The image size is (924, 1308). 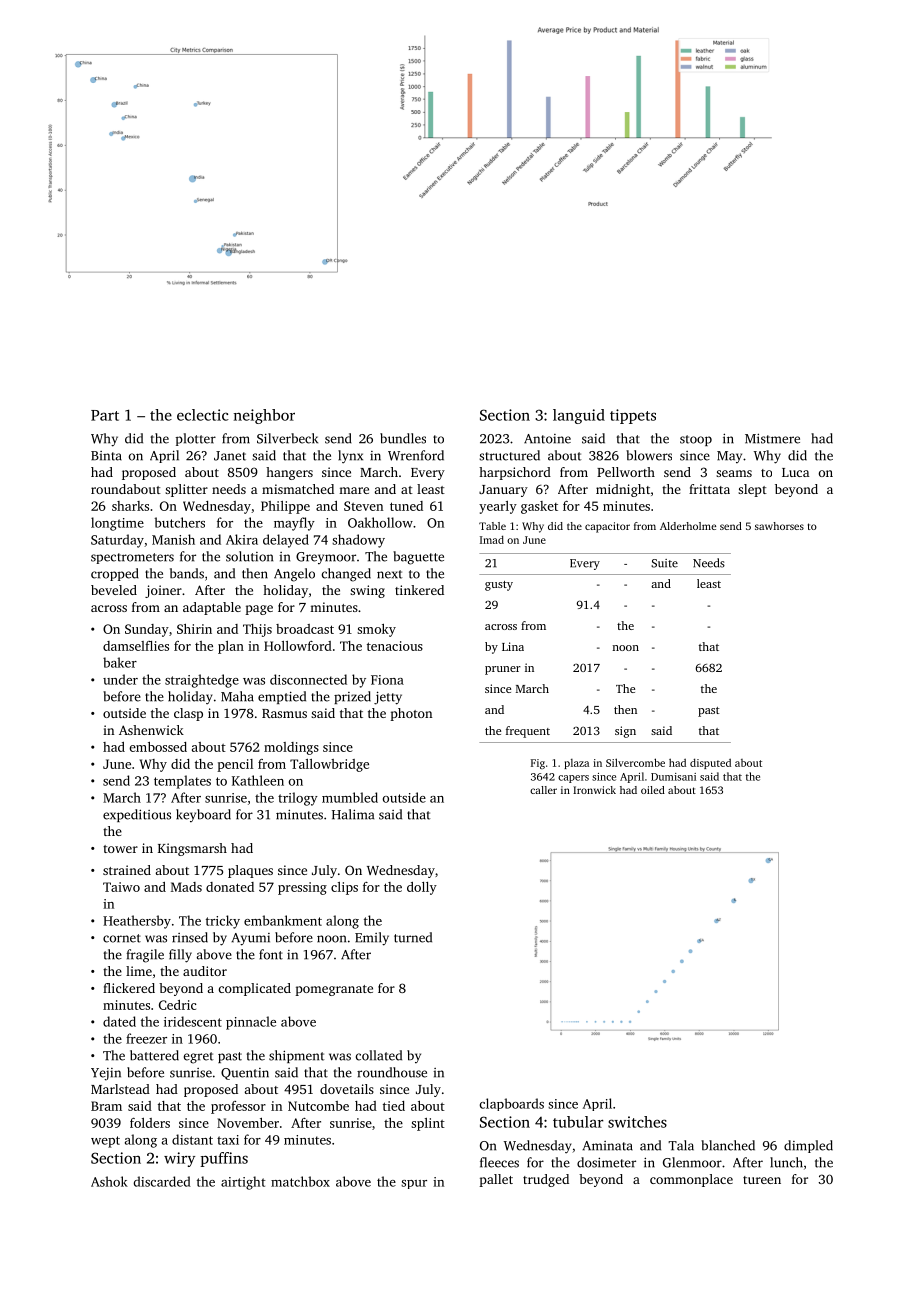 I want to click on sawhorses, so click(x=779, y=526).
